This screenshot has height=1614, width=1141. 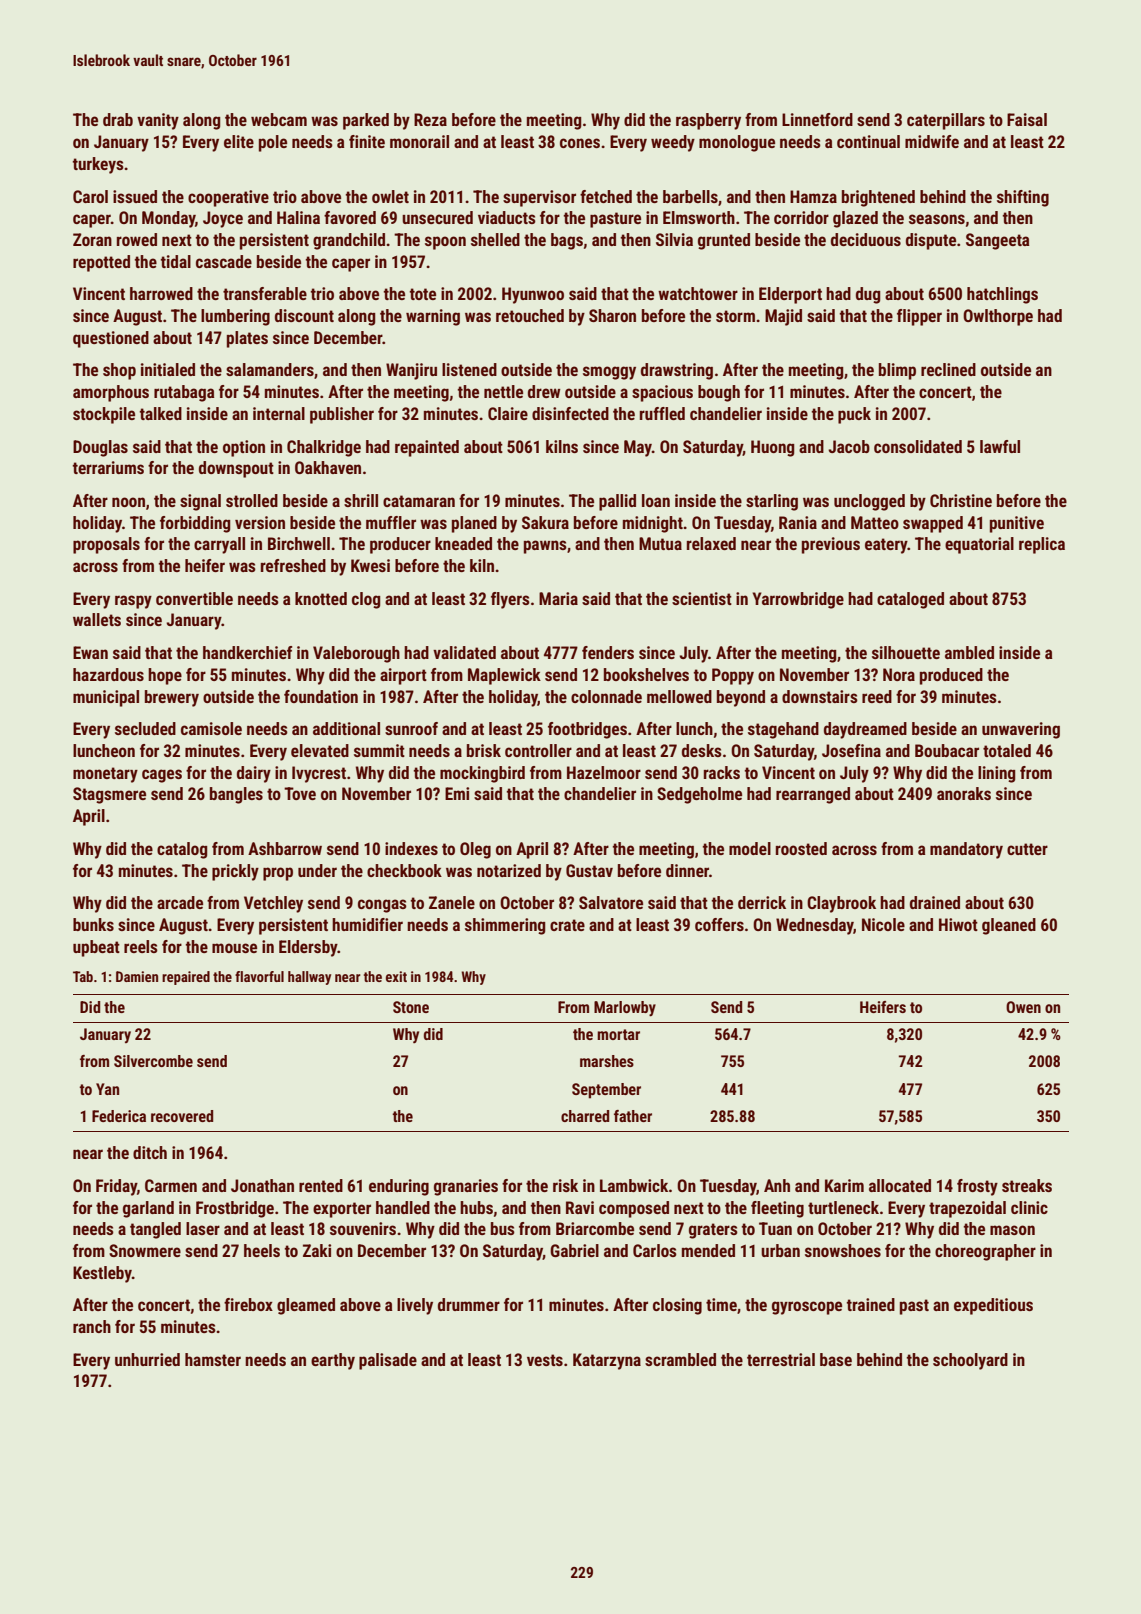 I want to click on repainted, so click(x=427, y=448).
